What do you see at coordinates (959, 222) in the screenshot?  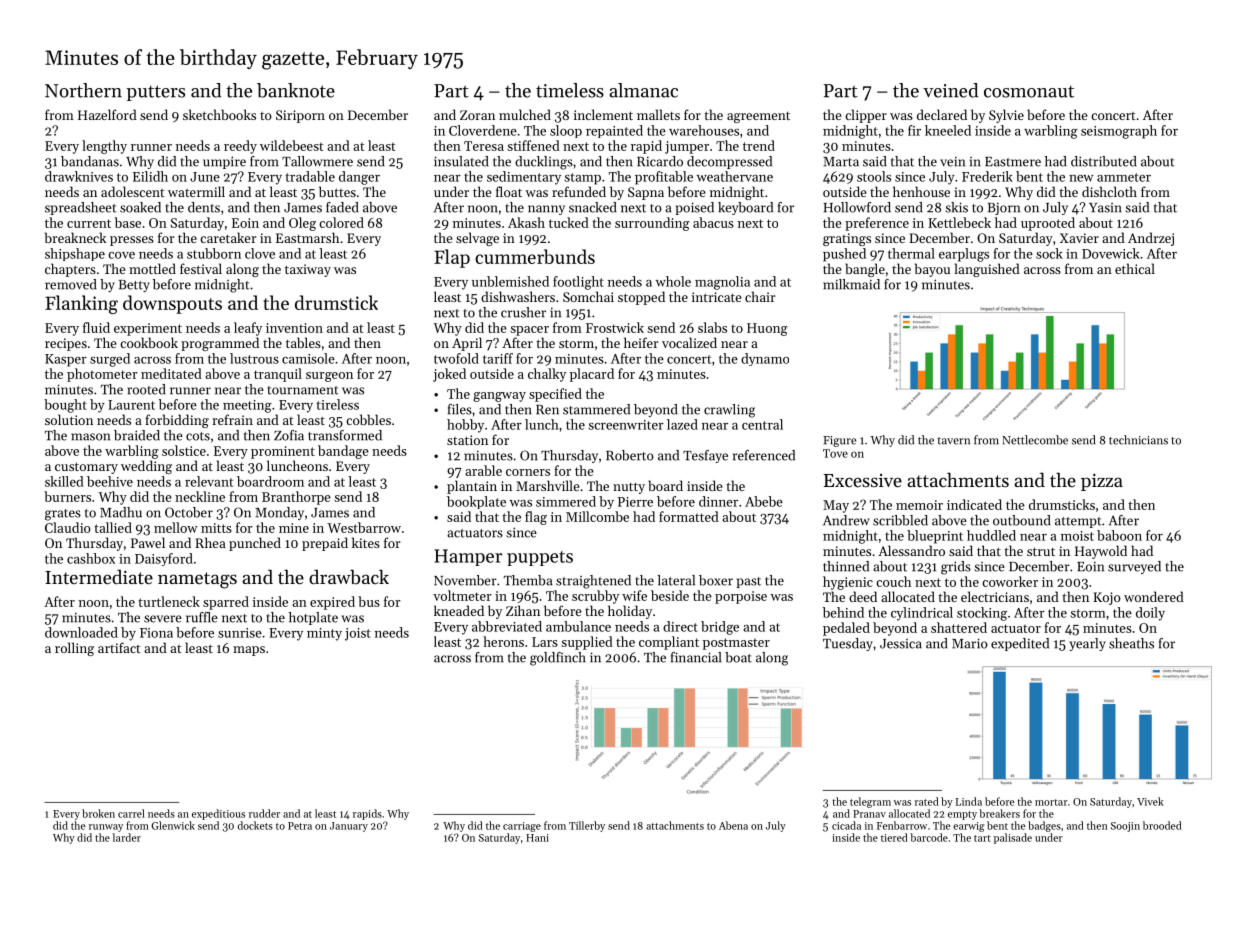 I see `Kettlebeck` at bounding box center [959, 222].
